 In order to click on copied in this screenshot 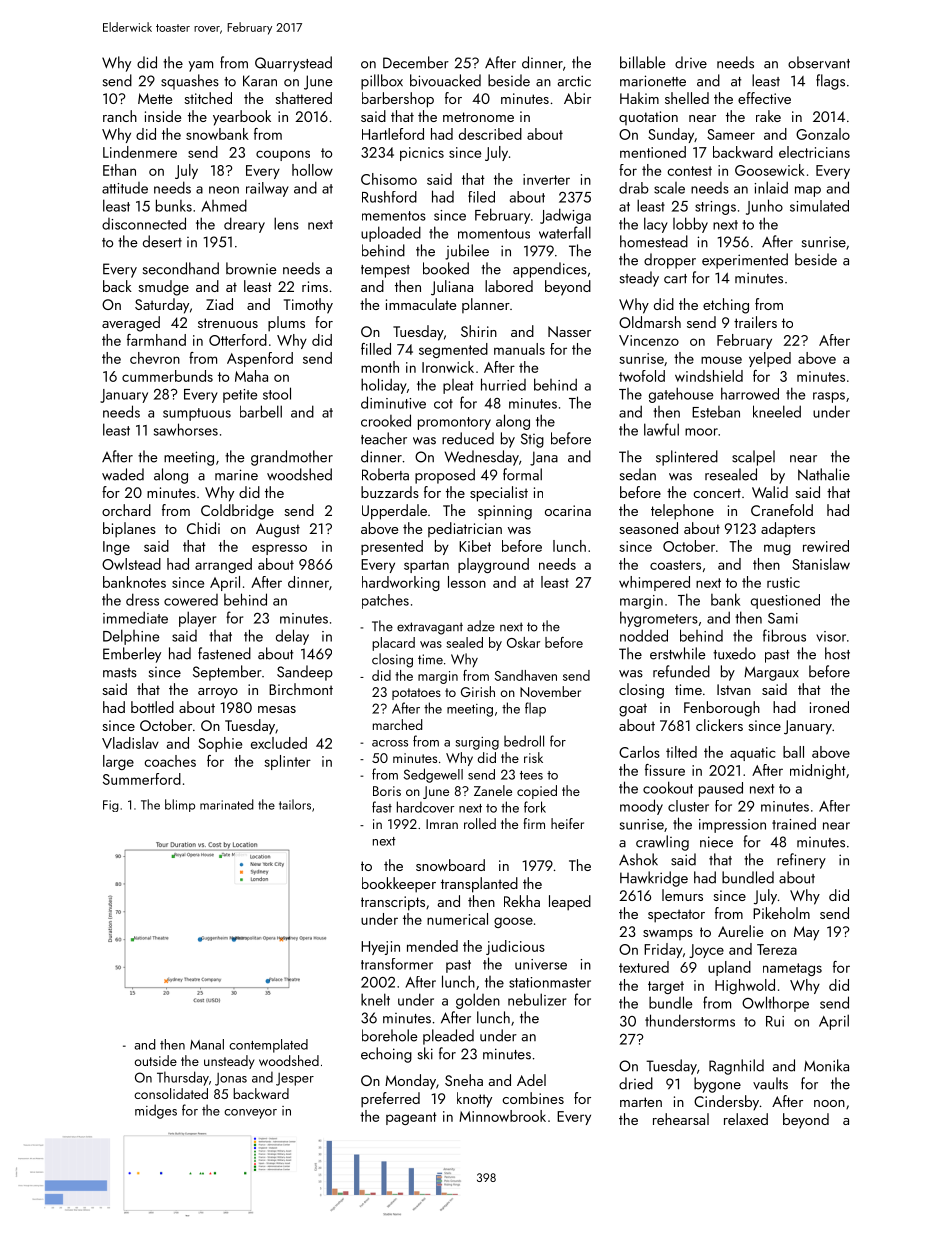, I will do `click(537, 792)`.
